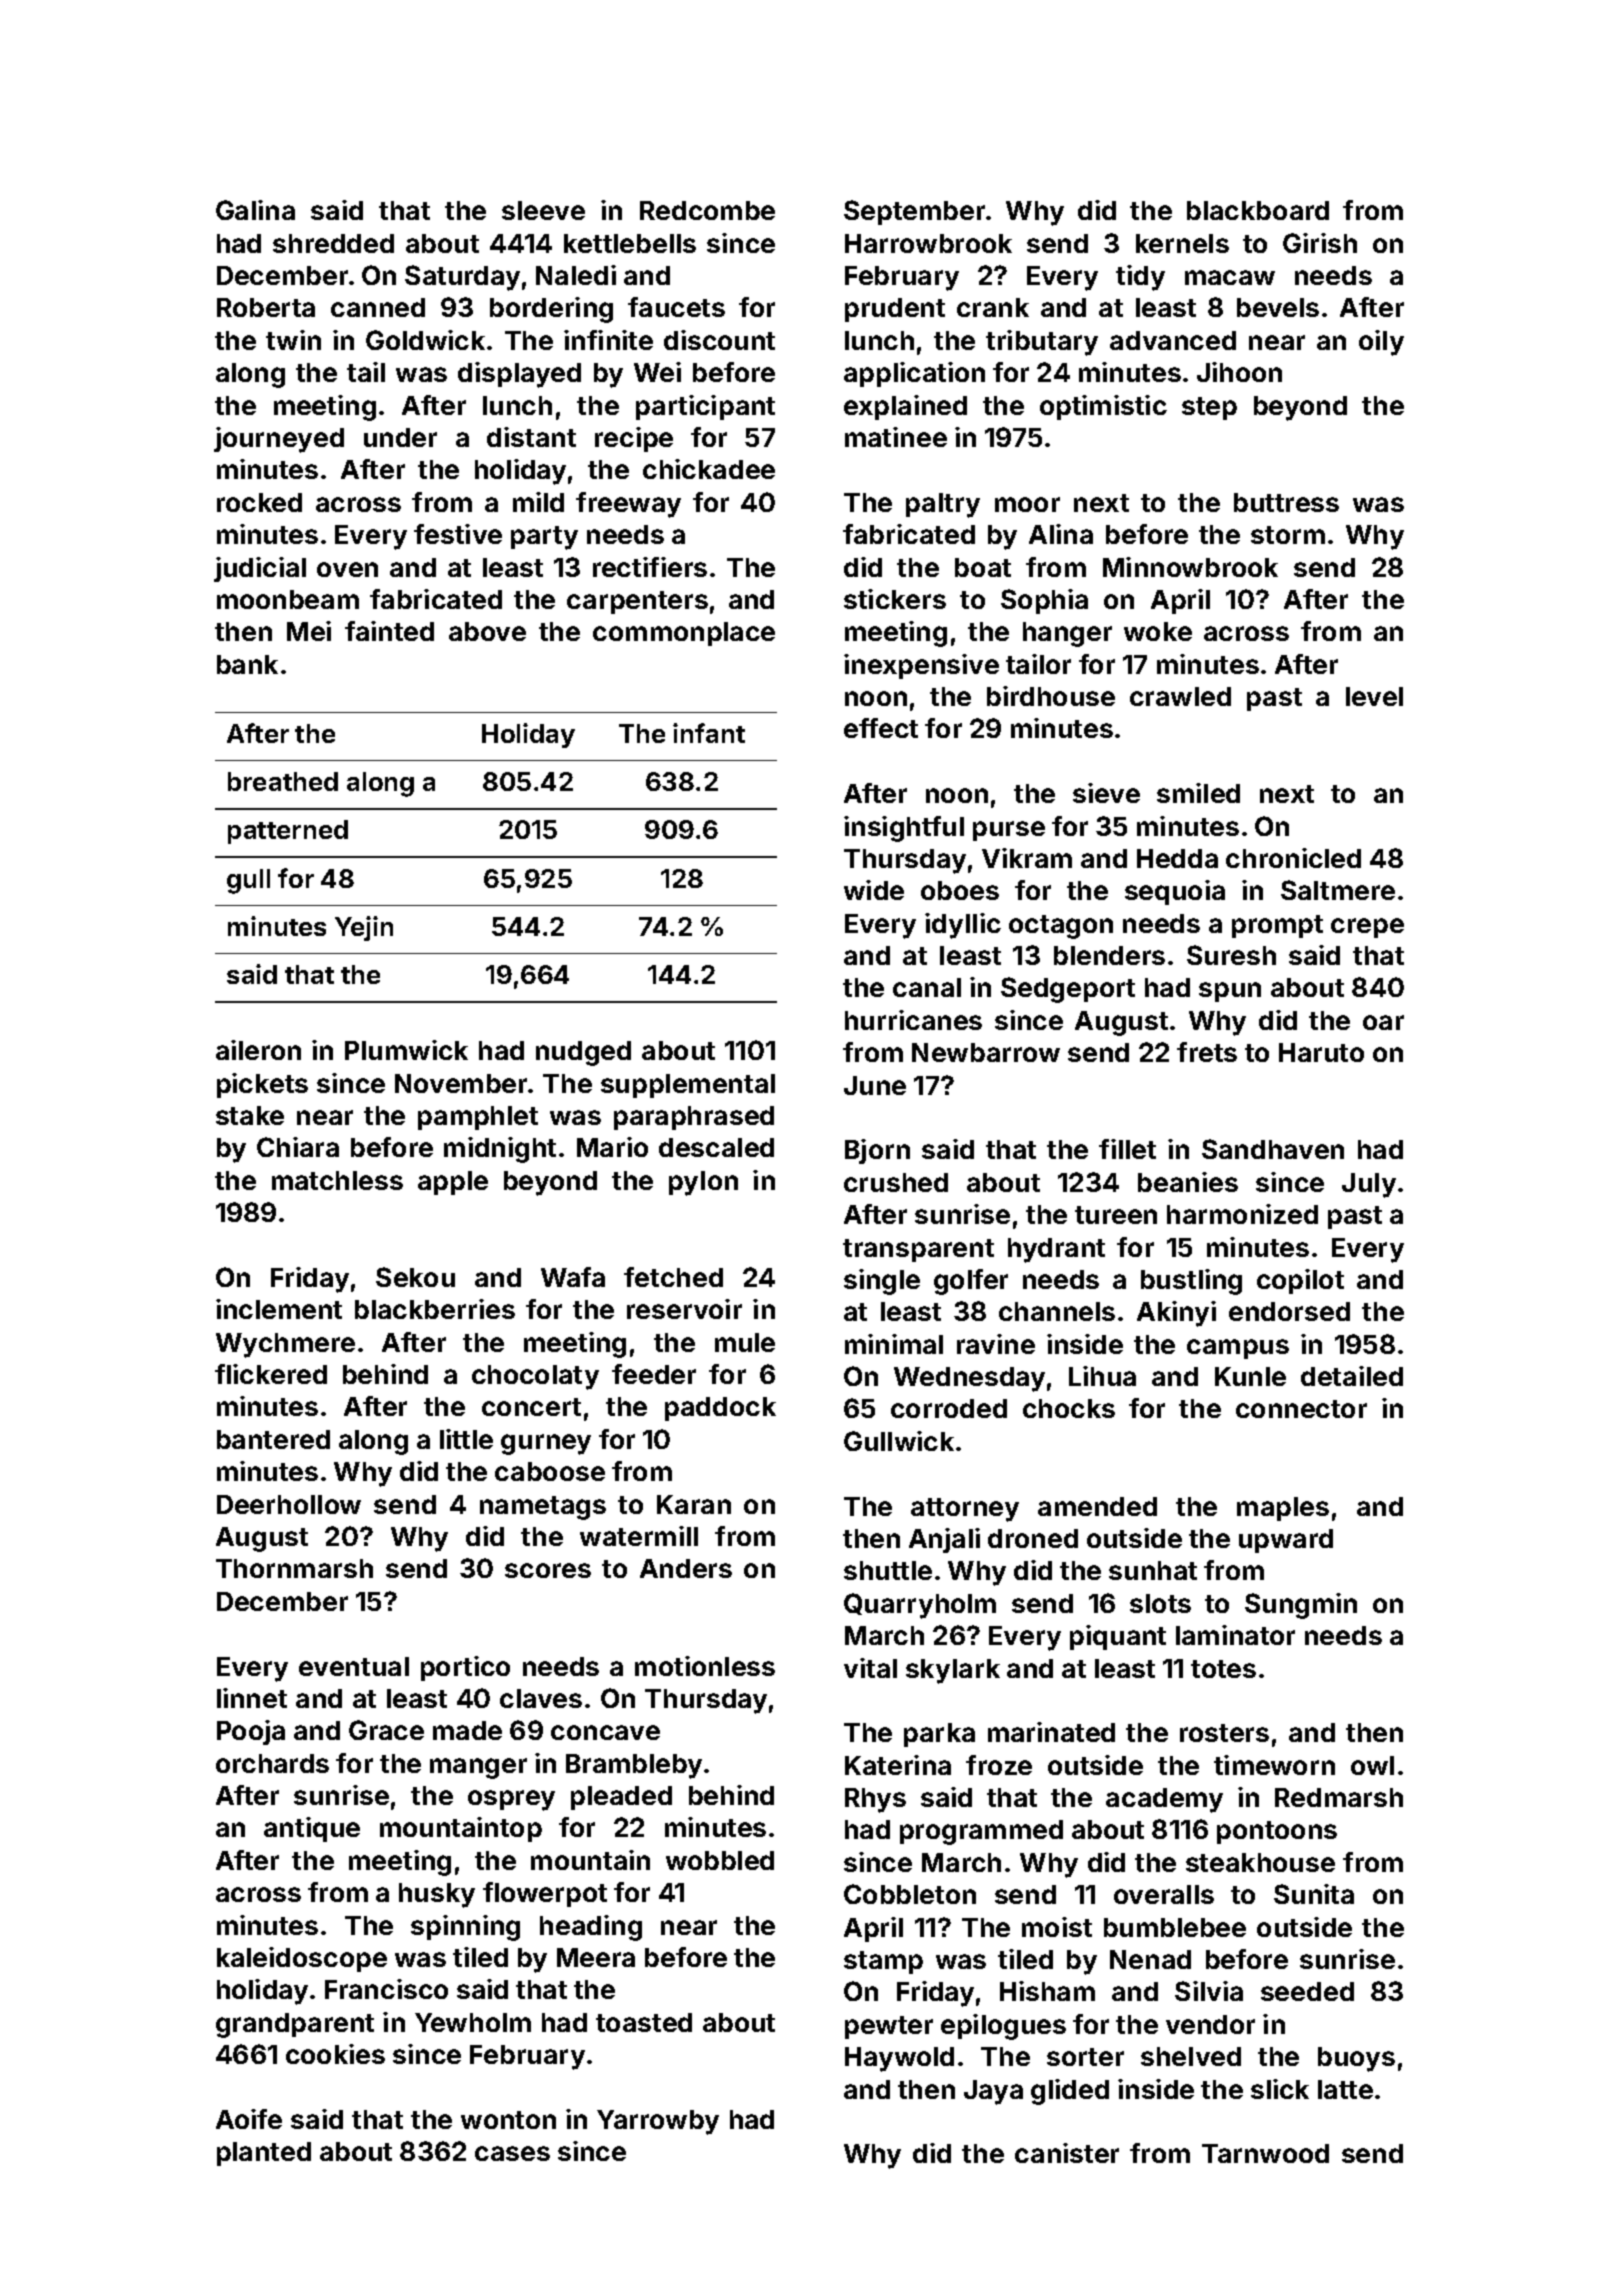 The image size is (1620, 2292). What do you see at coordinates (583, 1053) in the image?
I see `nudged` at bounding box center [583, 1053].
